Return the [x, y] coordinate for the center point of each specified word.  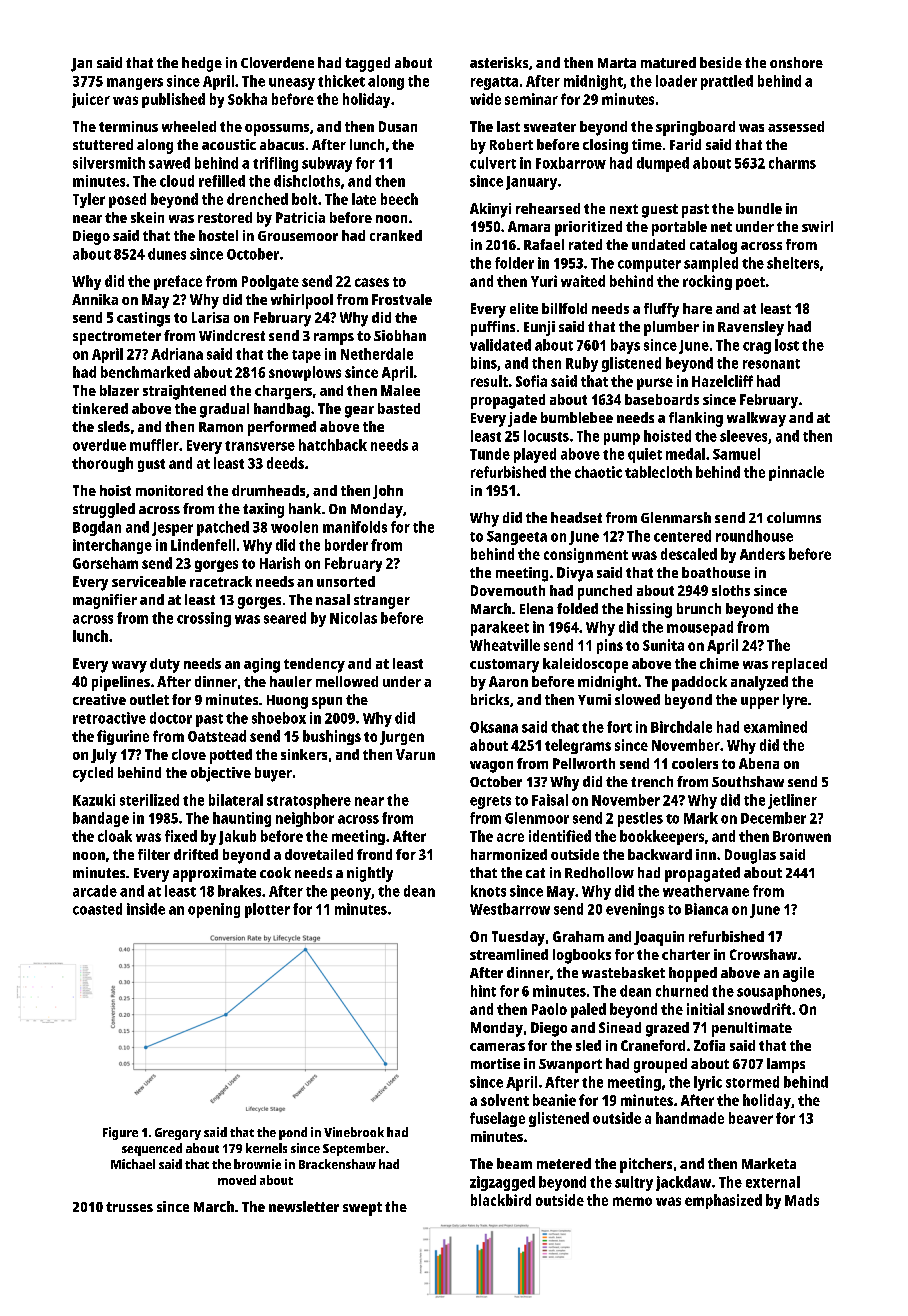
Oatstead [217, 736]
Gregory [178, 1134]
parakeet [500, 628]
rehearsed [548, 208]
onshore [796, 62]
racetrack [221, 581]
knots [488, 891]
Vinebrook [354, 1132]
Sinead [620, 1027]
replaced [799, 665]
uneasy [292, 84]
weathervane [706, 891]
